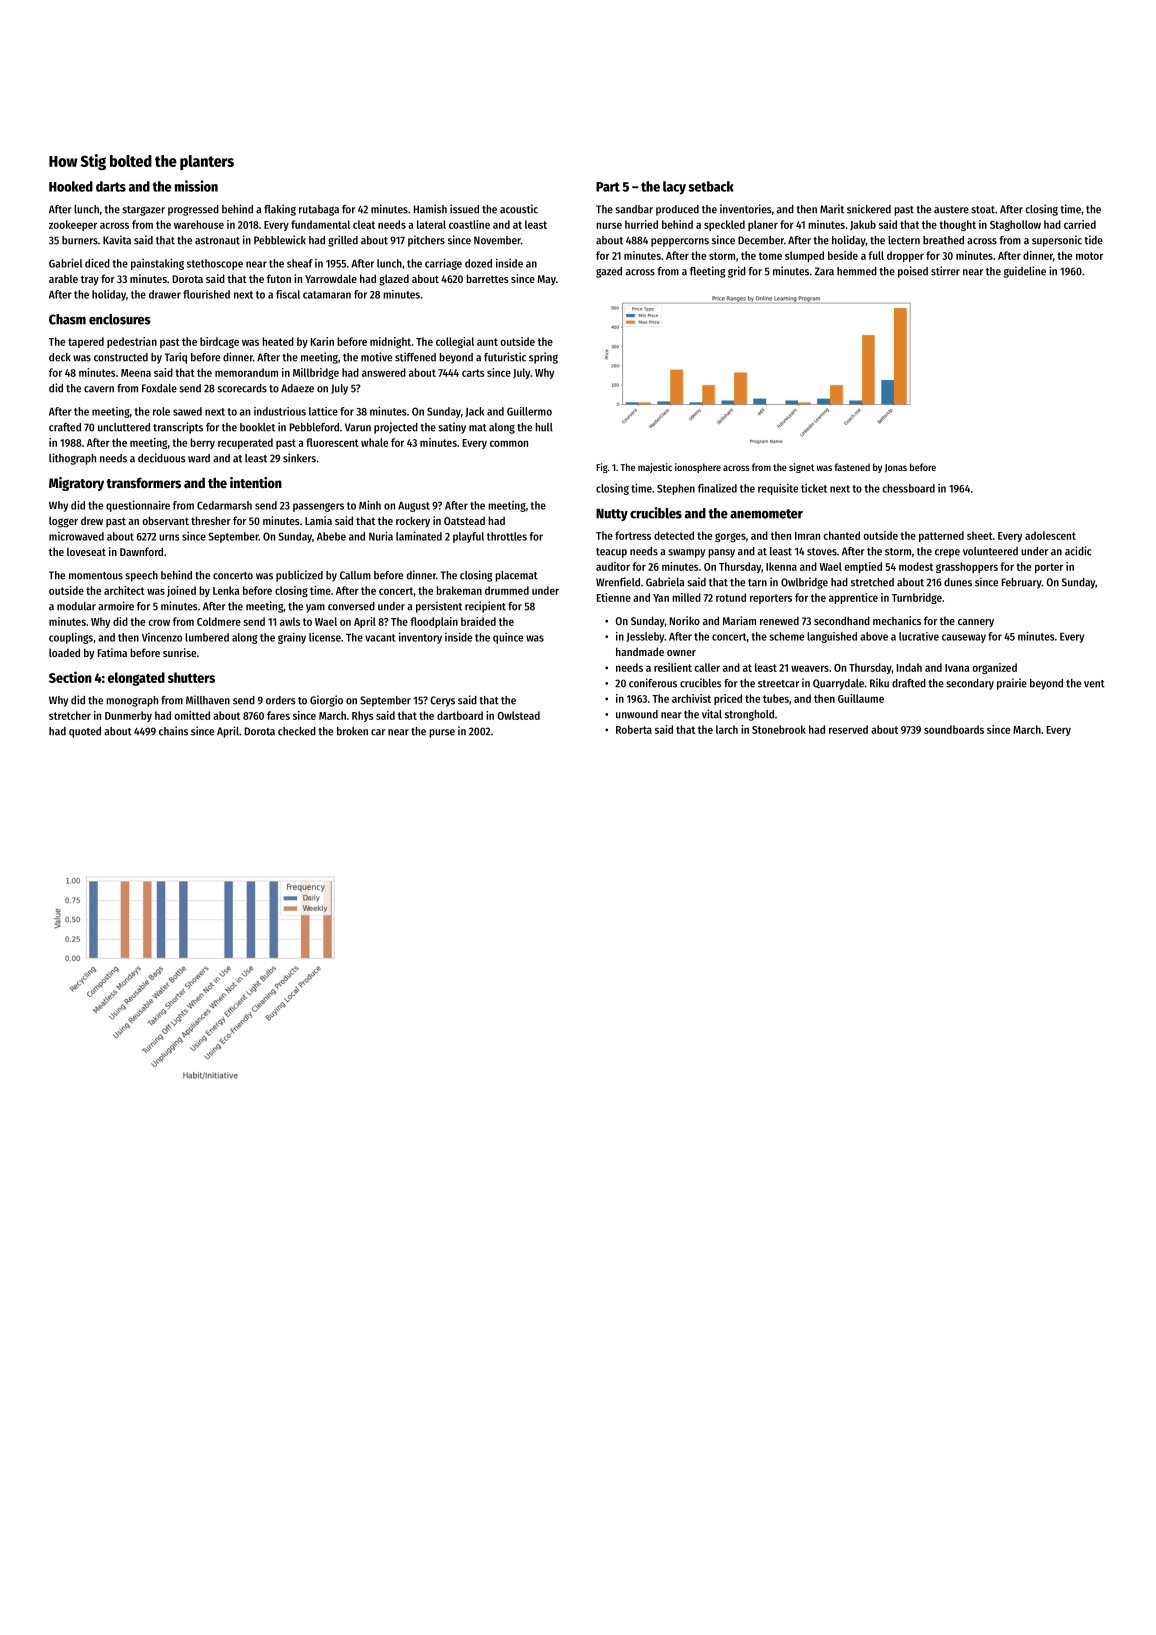 The width and height of the screenshot is (1156, 1635). What do you see at coordinates (173, 731) in the screenshot?
I see `chains` at bounding box center [173, 731].
